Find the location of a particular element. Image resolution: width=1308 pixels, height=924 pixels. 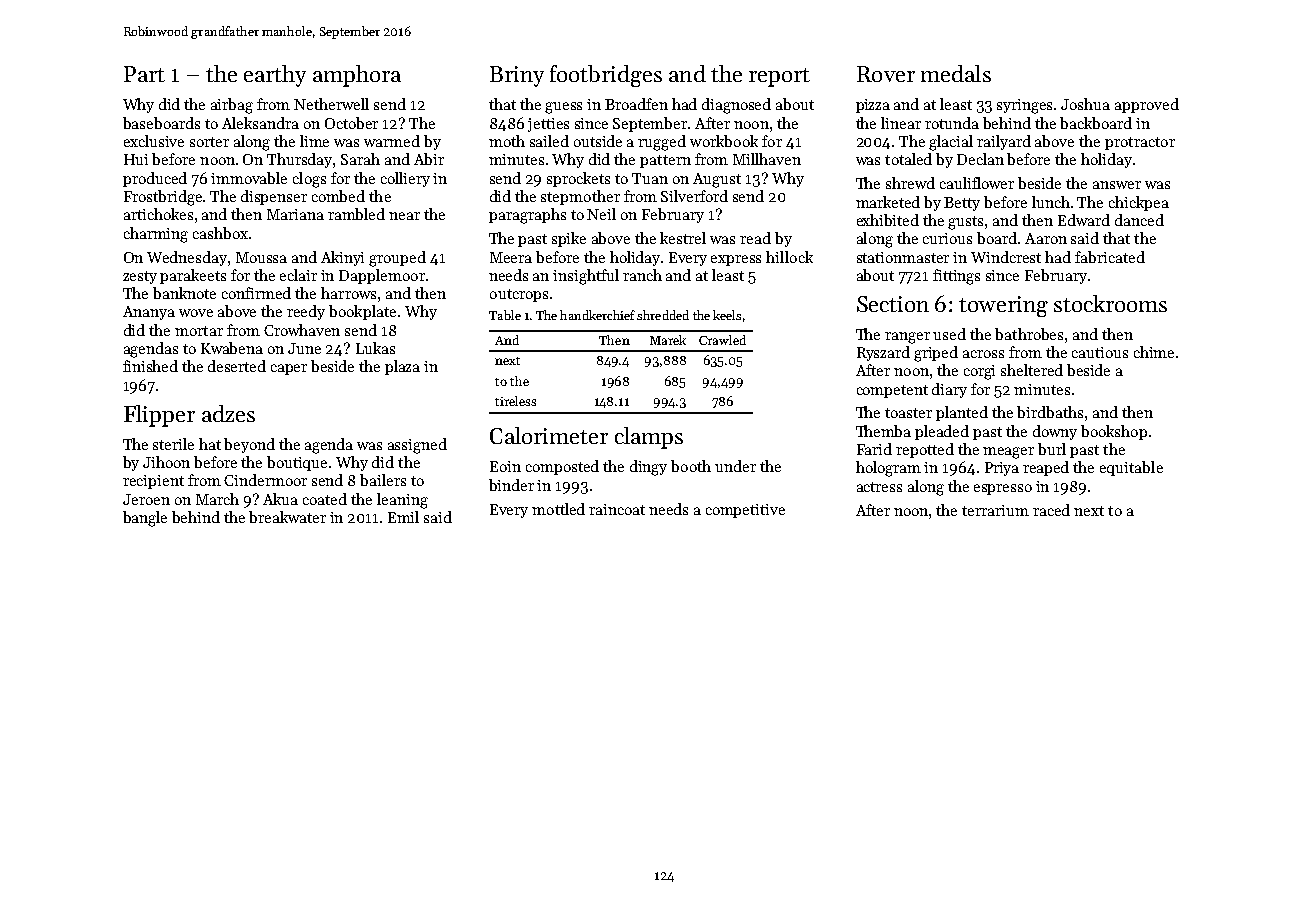

keels is located at coordinates (727, 315).
